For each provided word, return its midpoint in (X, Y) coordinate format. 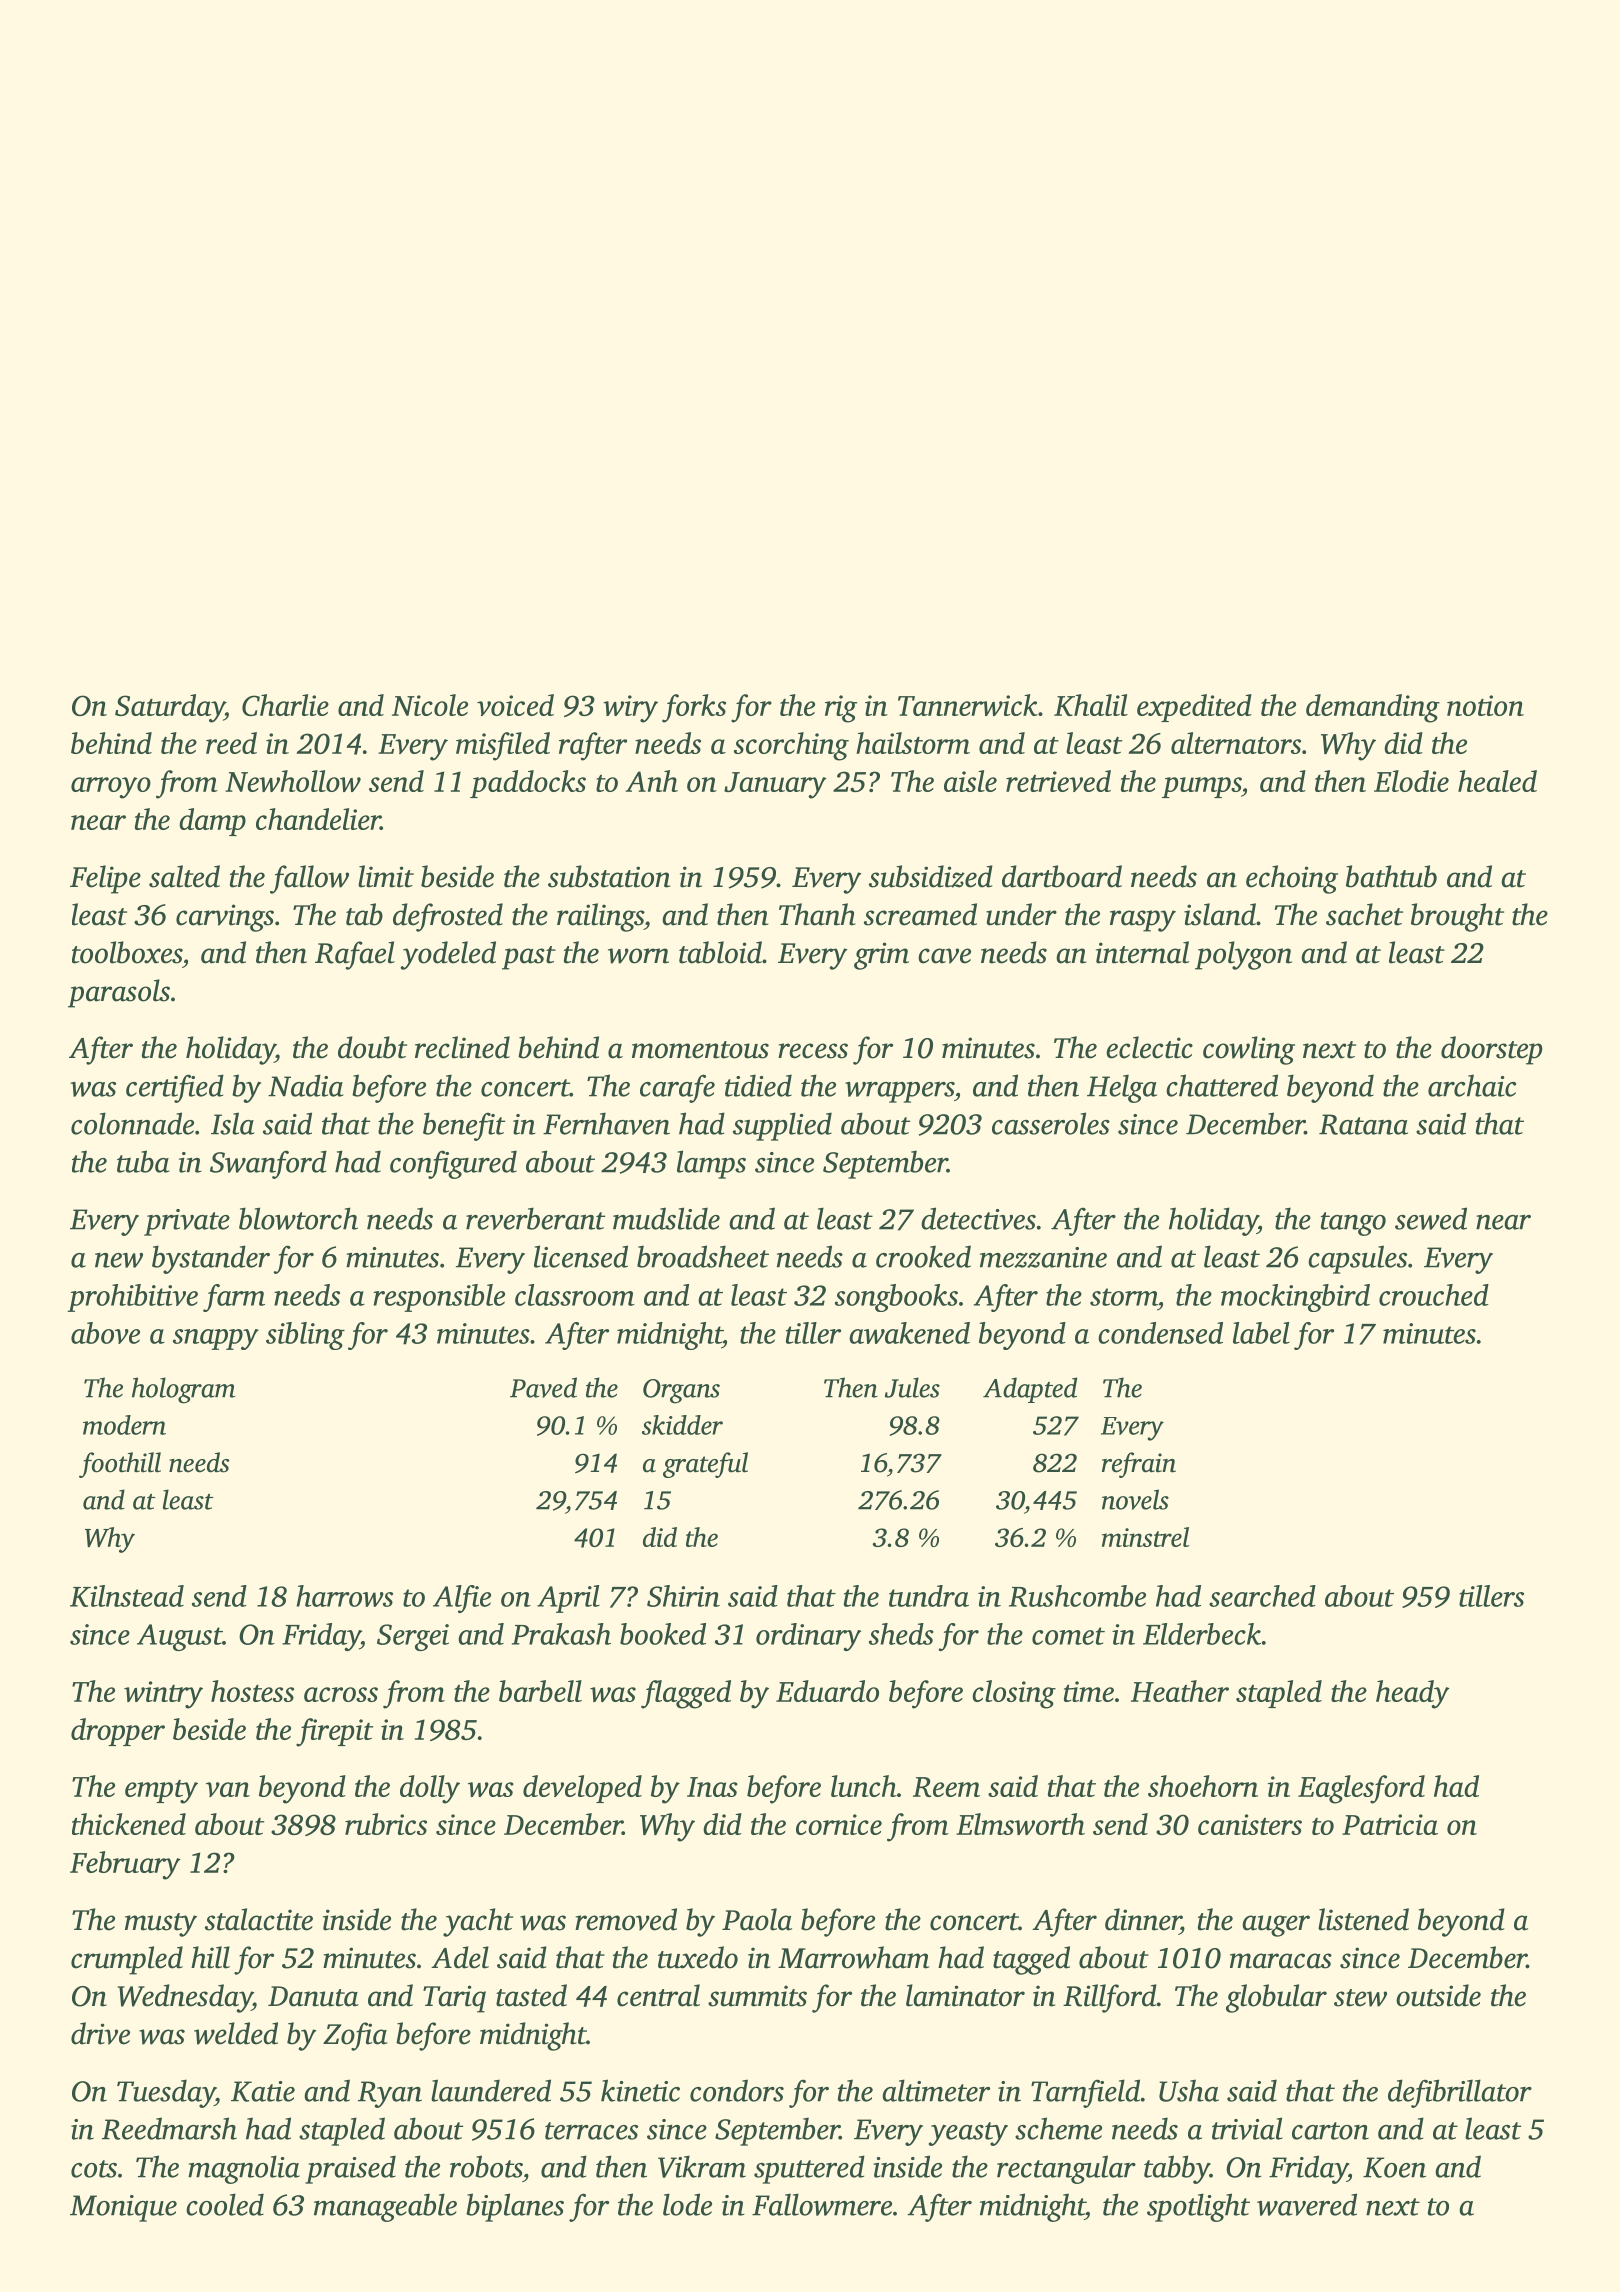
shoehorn (1203, 1786)
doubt (372, 1047)
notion (1485, 705)
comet (1068, 1636)
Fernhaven (606, 1123)
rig (841, 709)
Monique (123, 2208)
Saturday (170, 708)
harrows (344, 1596)
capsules (1357, 1259)
